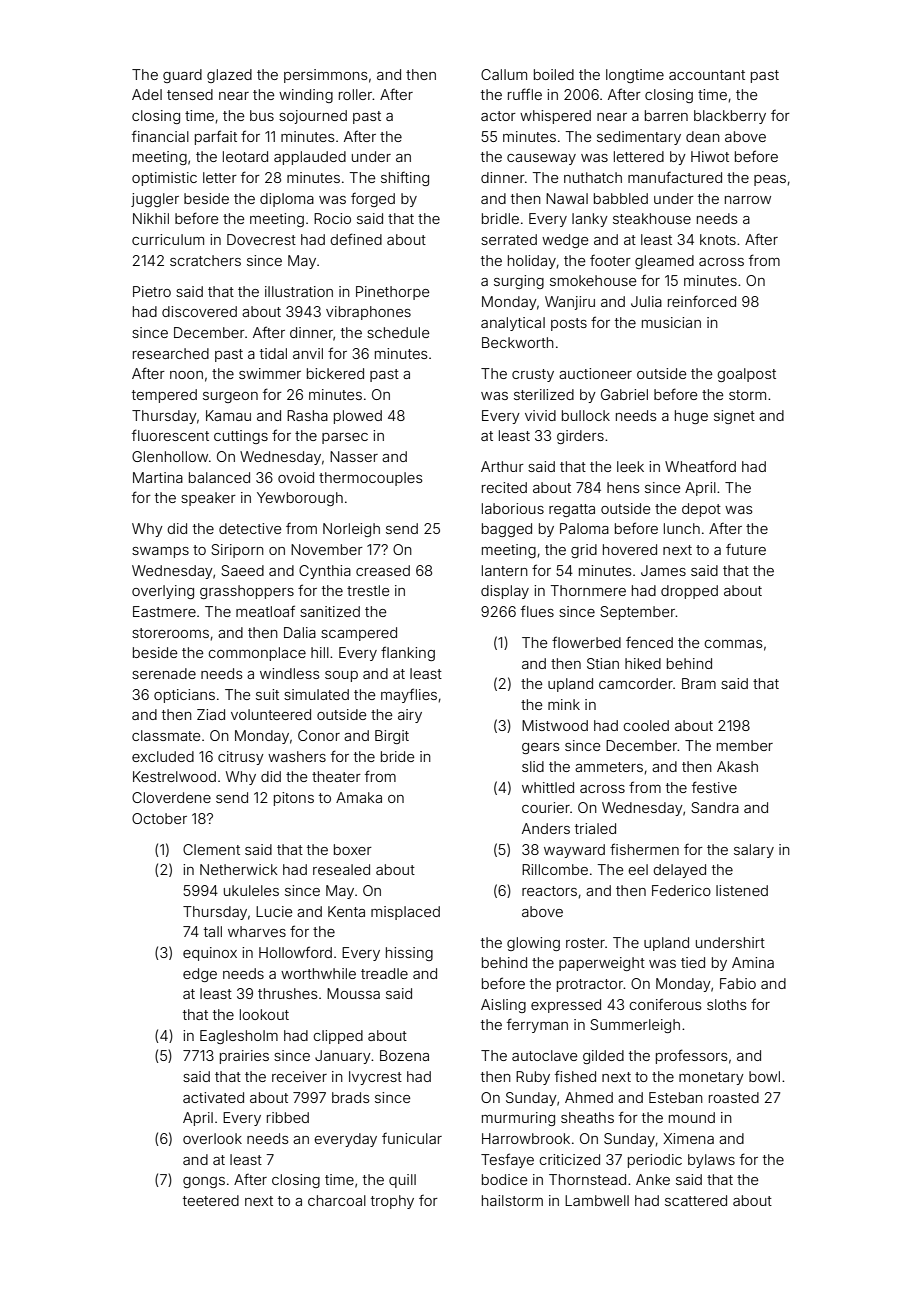 The height and width of the document is (1311, 924). What do you see at coordinates (244, 1057) in the document?
I see `prairies` at bounding box center [244, 1057].
